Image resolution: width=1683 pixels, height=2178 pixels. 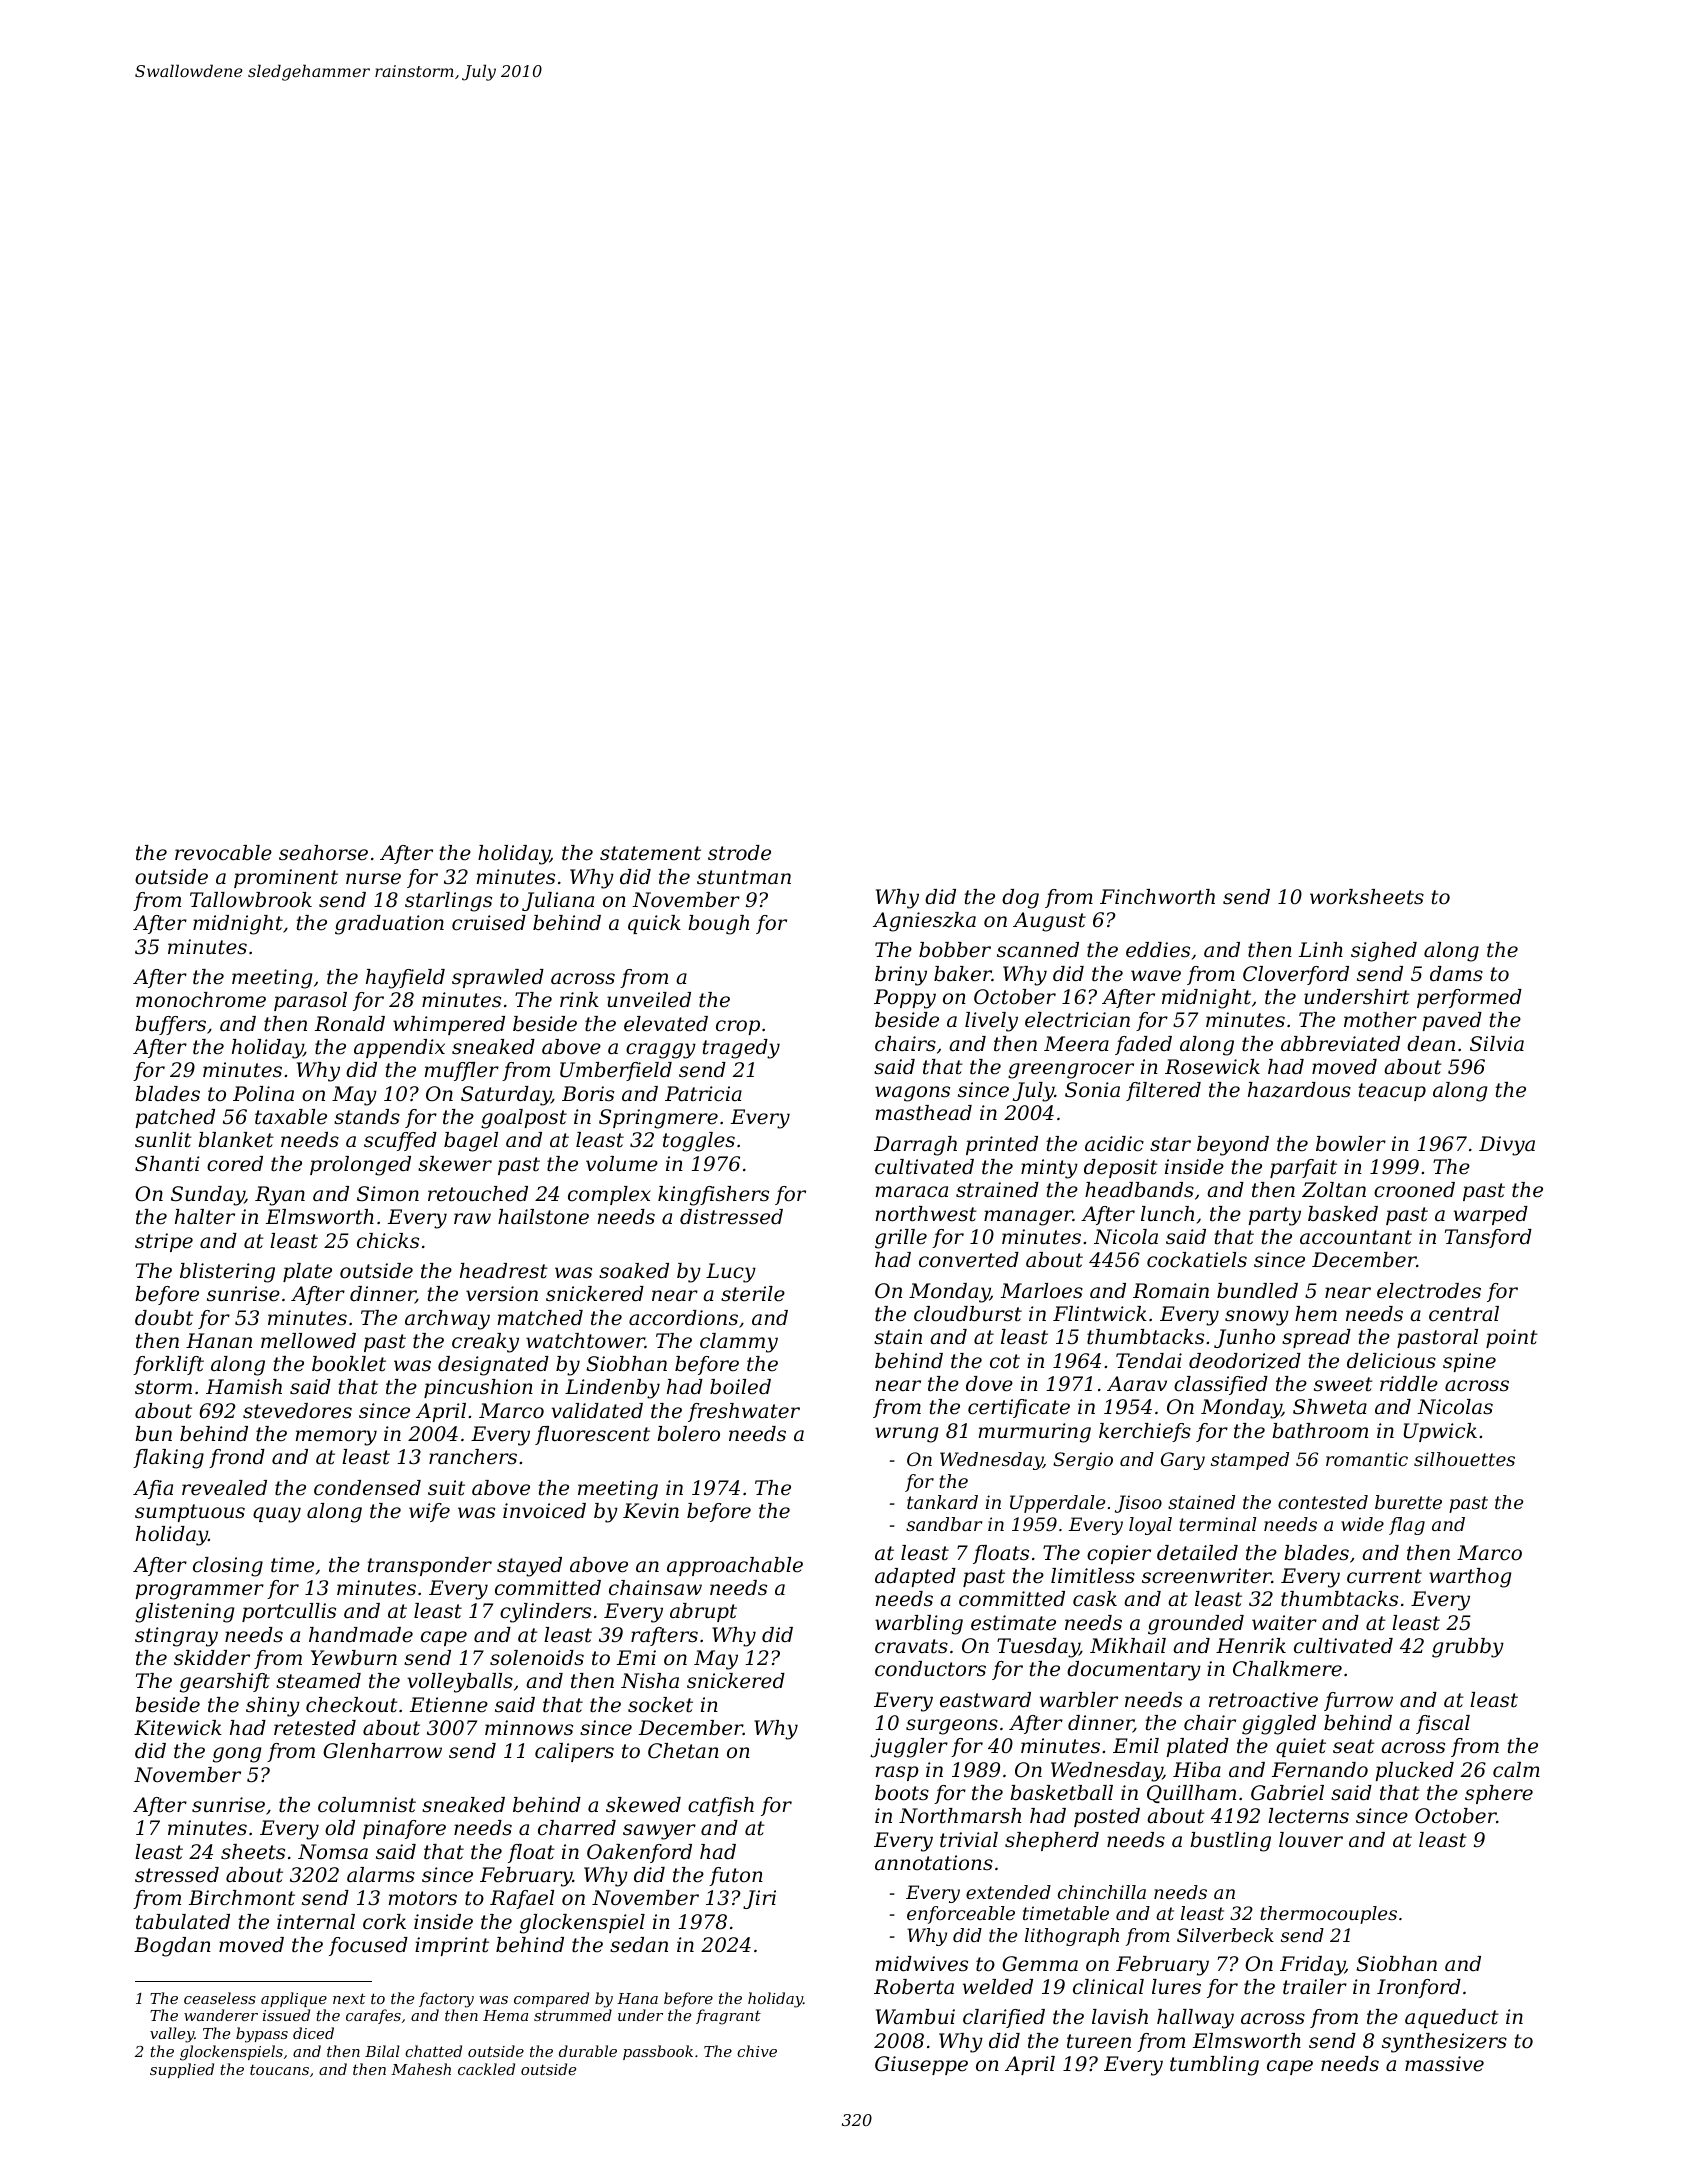 What do you see at coordinates (1136, 1745) in the page?
I see `Emil` at bounding box center [1136, 1745].
